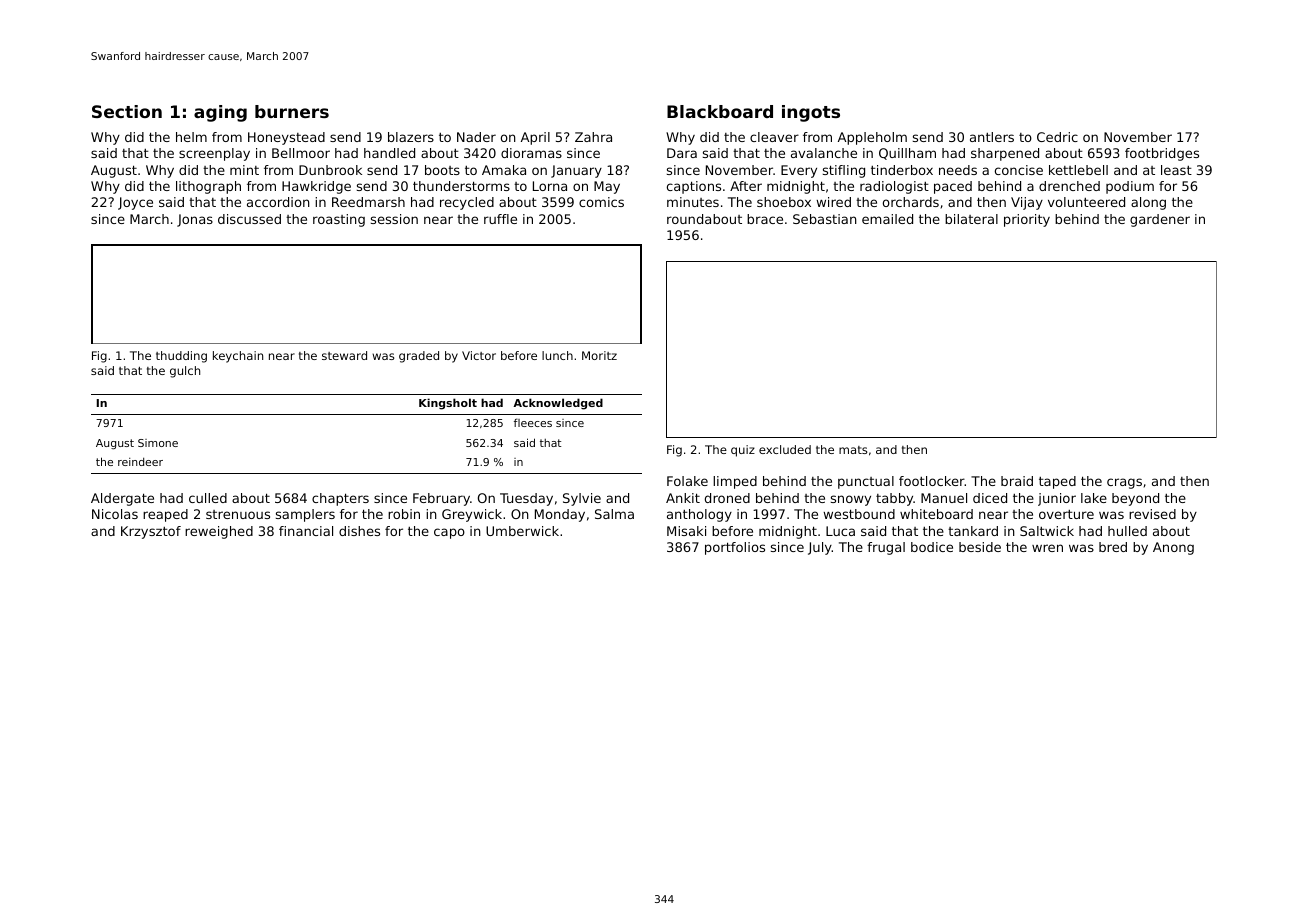 The height and width of the page is (924, 1308). I want to click on Section, so click(127, 111).
